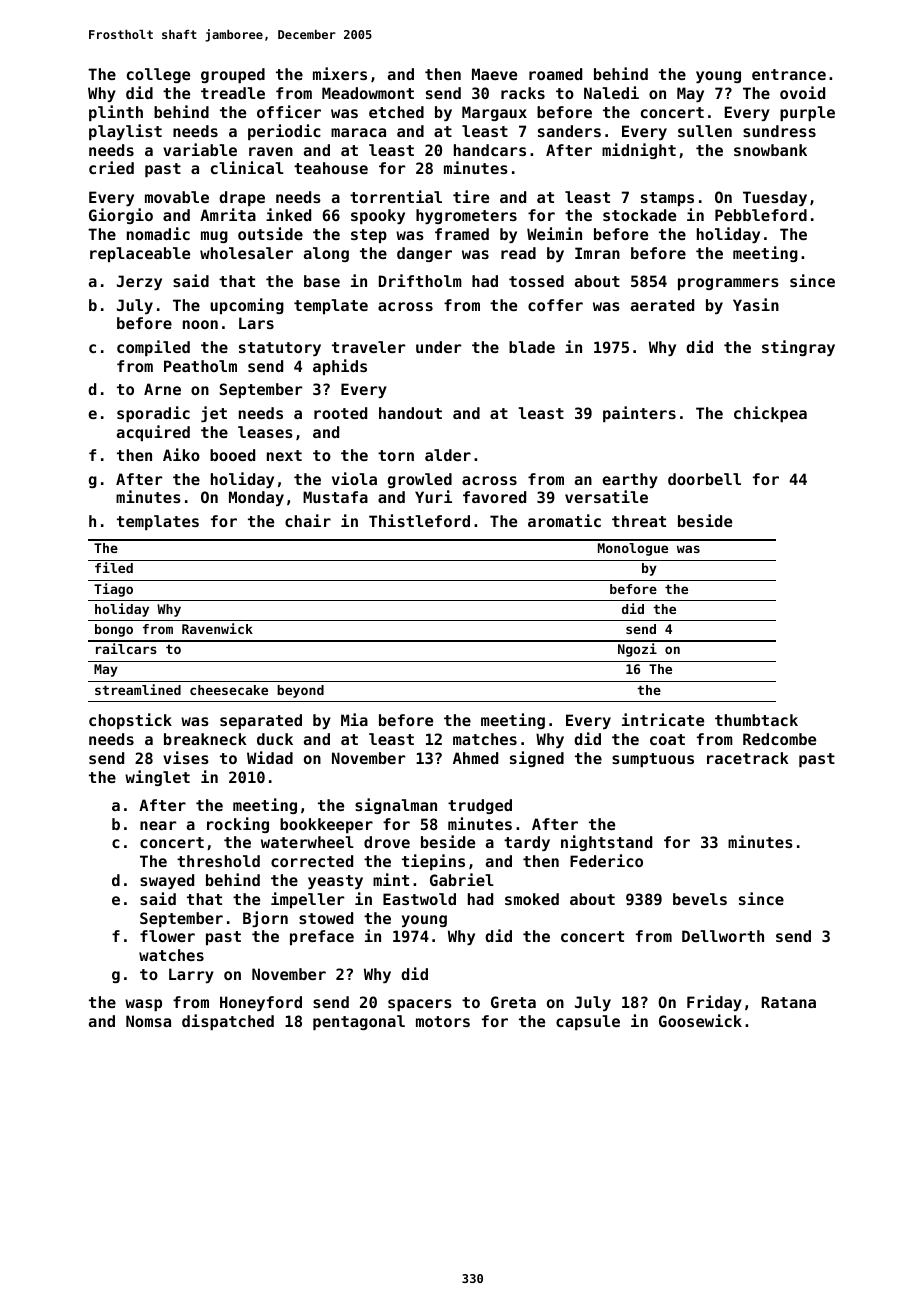  I want to click on outside, so click(270, 233).
